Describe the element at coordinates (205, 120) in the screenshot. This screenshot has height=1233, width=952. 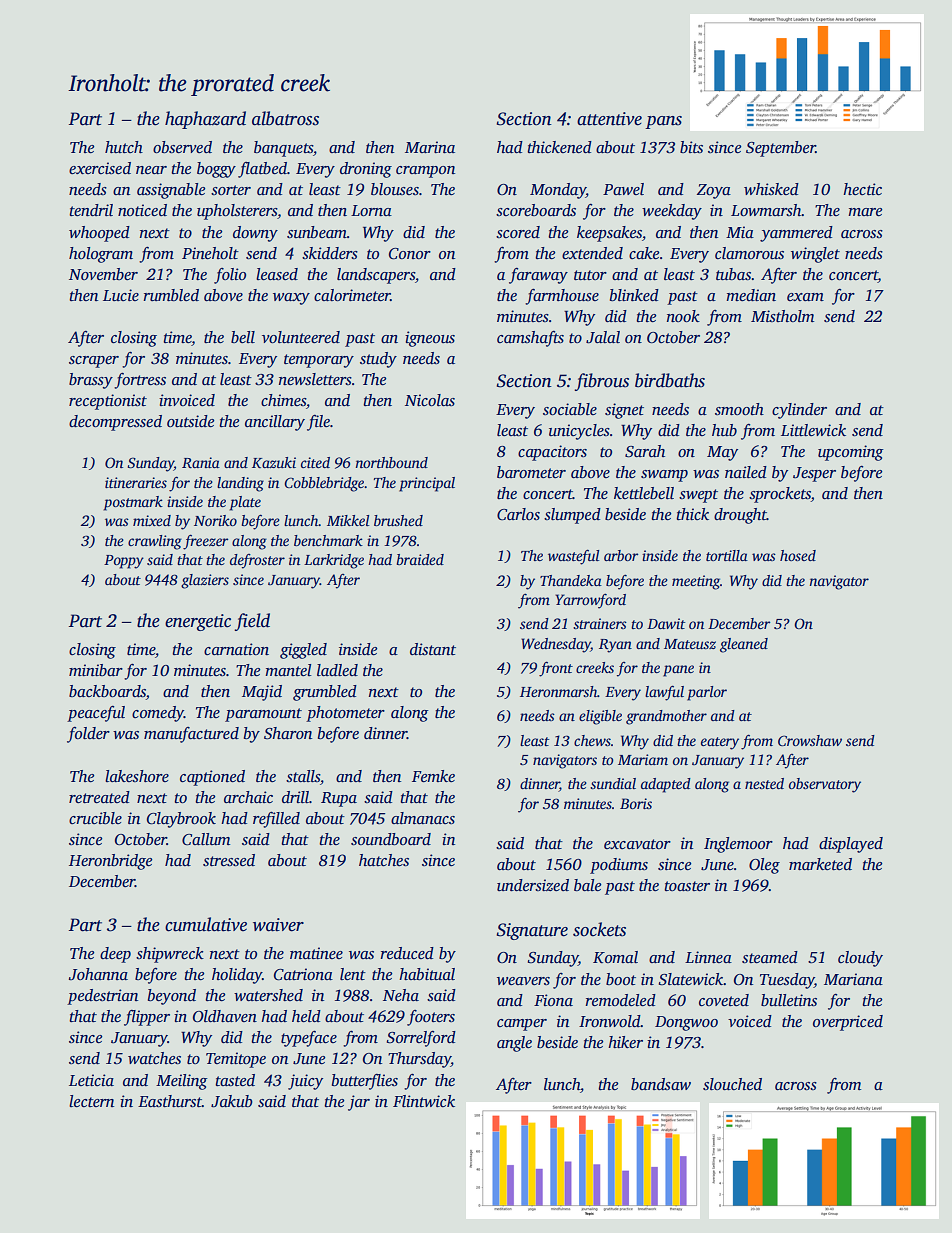
I see `haphazard` at that location.
